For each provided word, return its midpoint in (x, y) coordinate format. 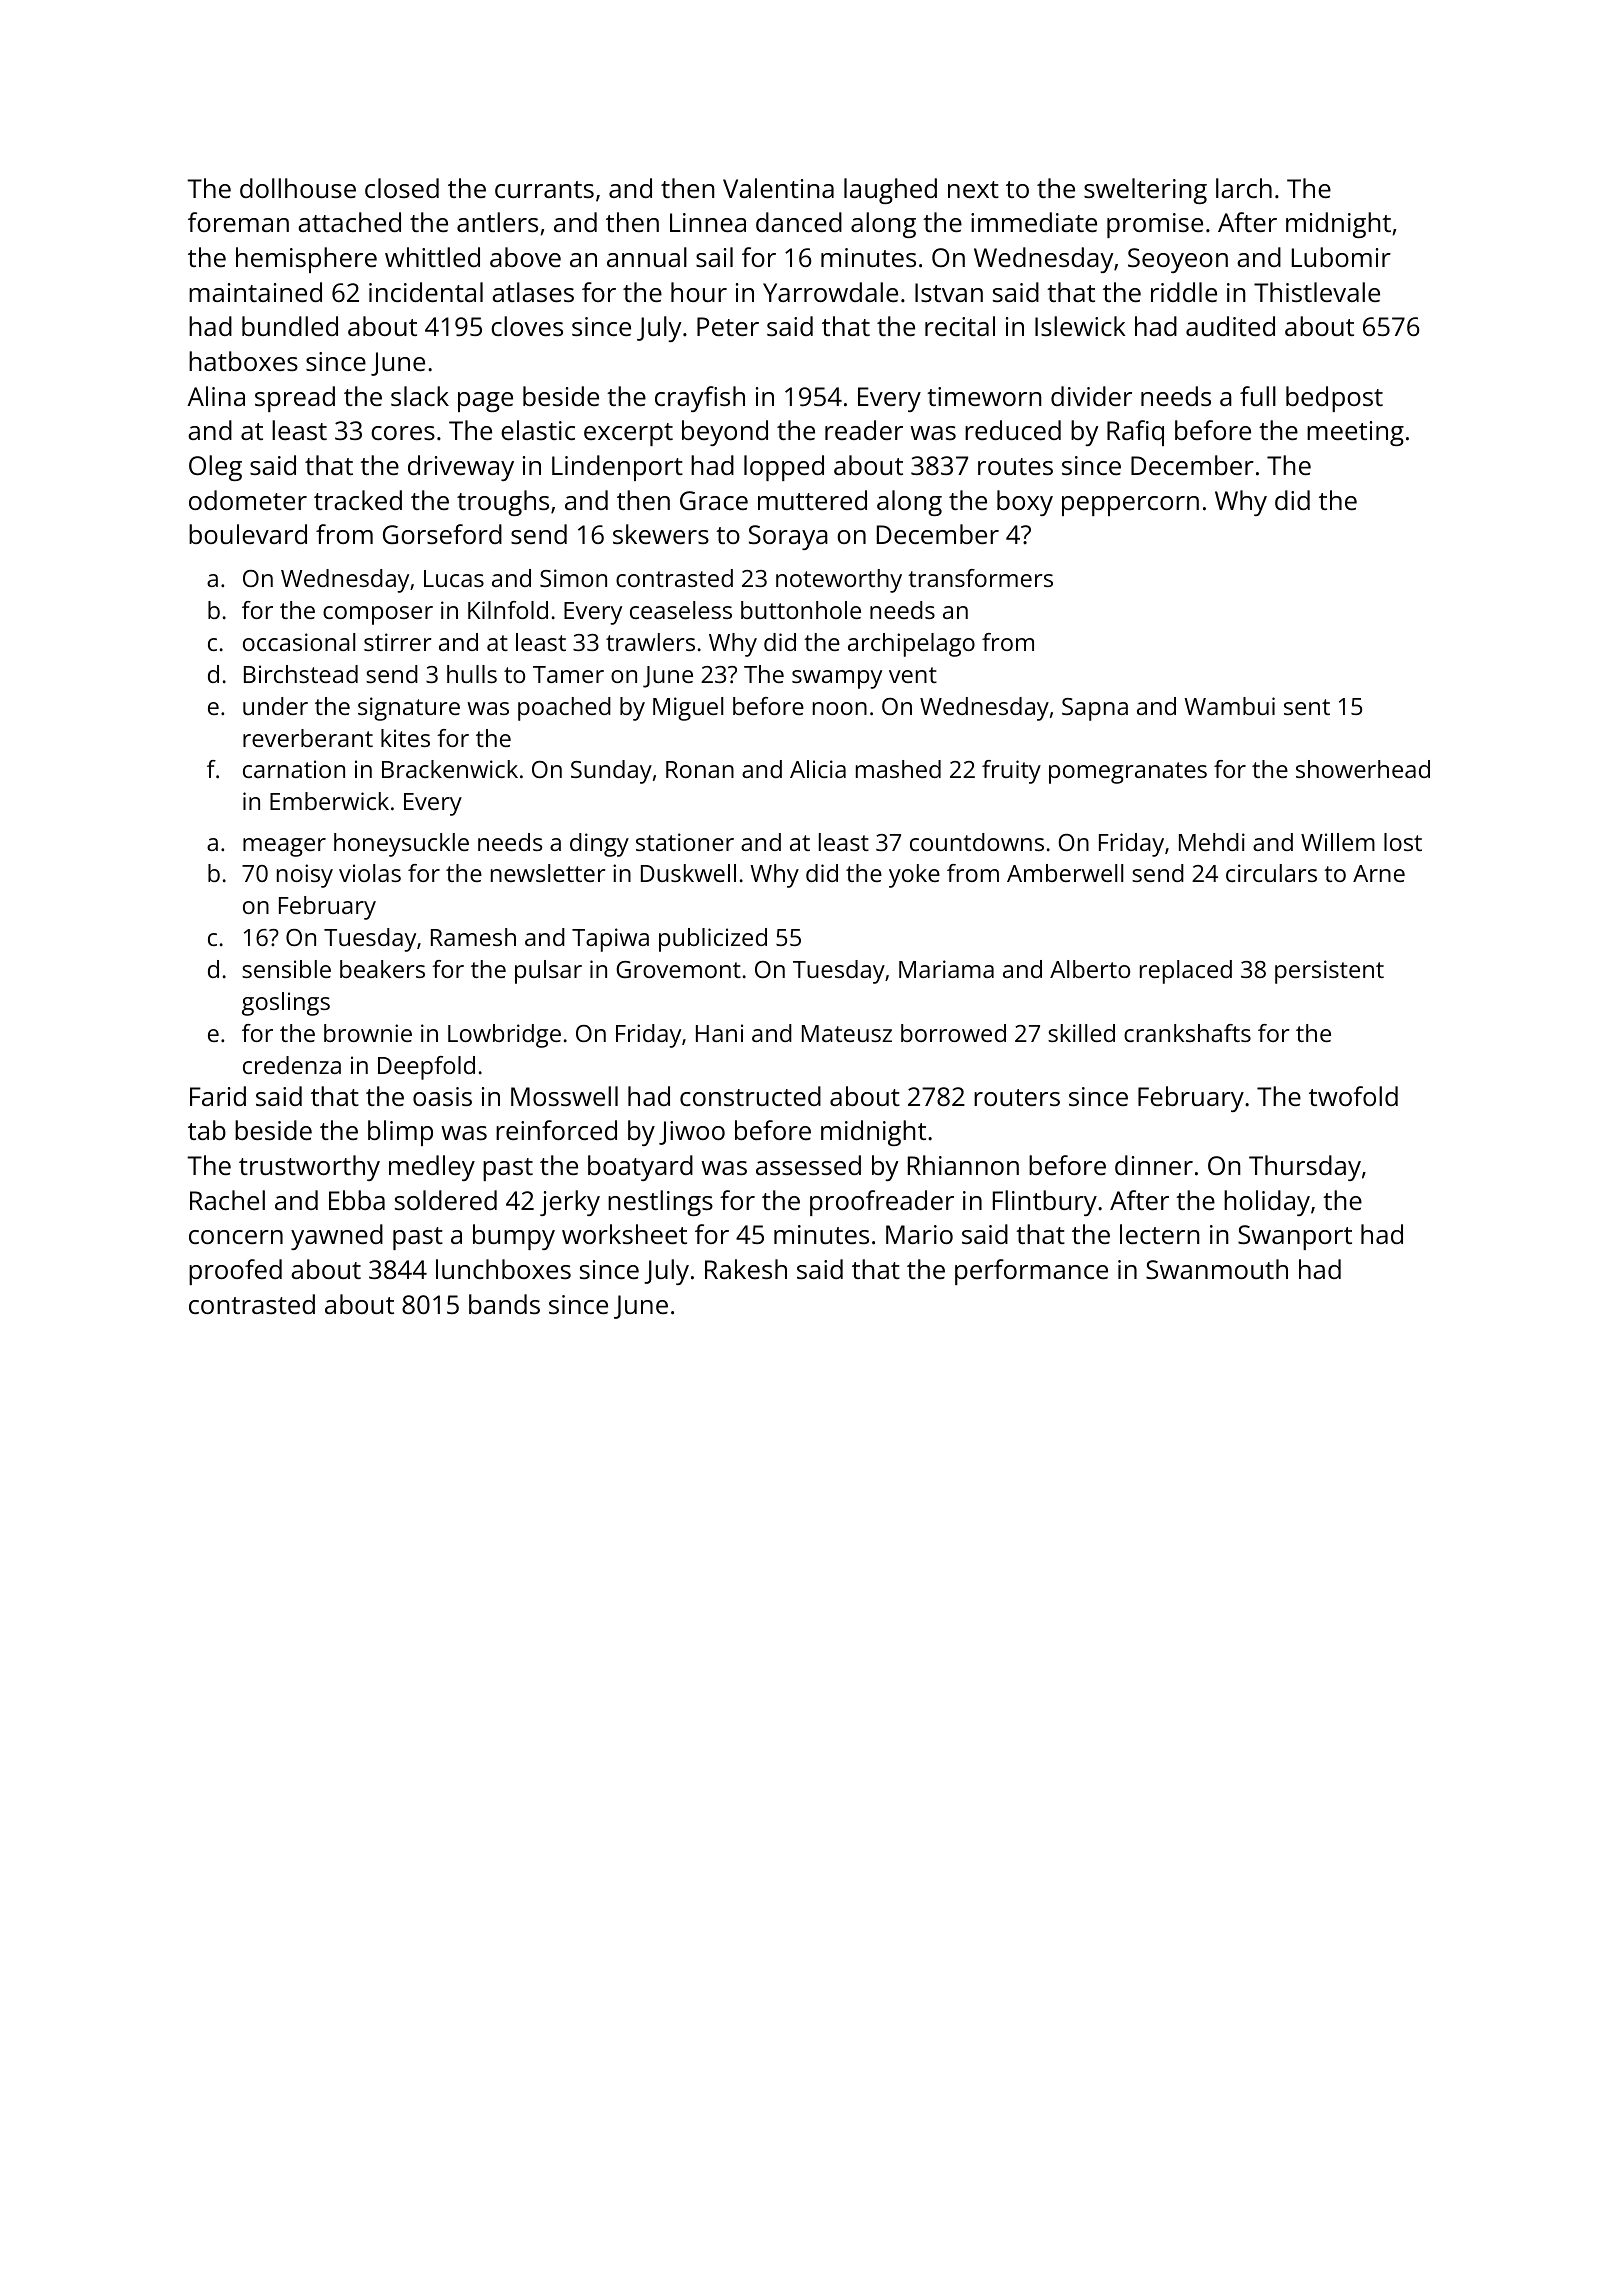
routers (1017, 1097)
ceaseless (681, 610)
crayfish (700, 399)
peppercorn (1130, 506)
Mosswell (564, 1096)
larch (1244, 188)
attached (349, 222)
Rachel (227, 1200)
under (275, 706)
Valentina (778, 188)
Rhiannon (963, 1165)
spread (295, 399)
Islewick (1080, 326)
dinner (1154, 1165)
